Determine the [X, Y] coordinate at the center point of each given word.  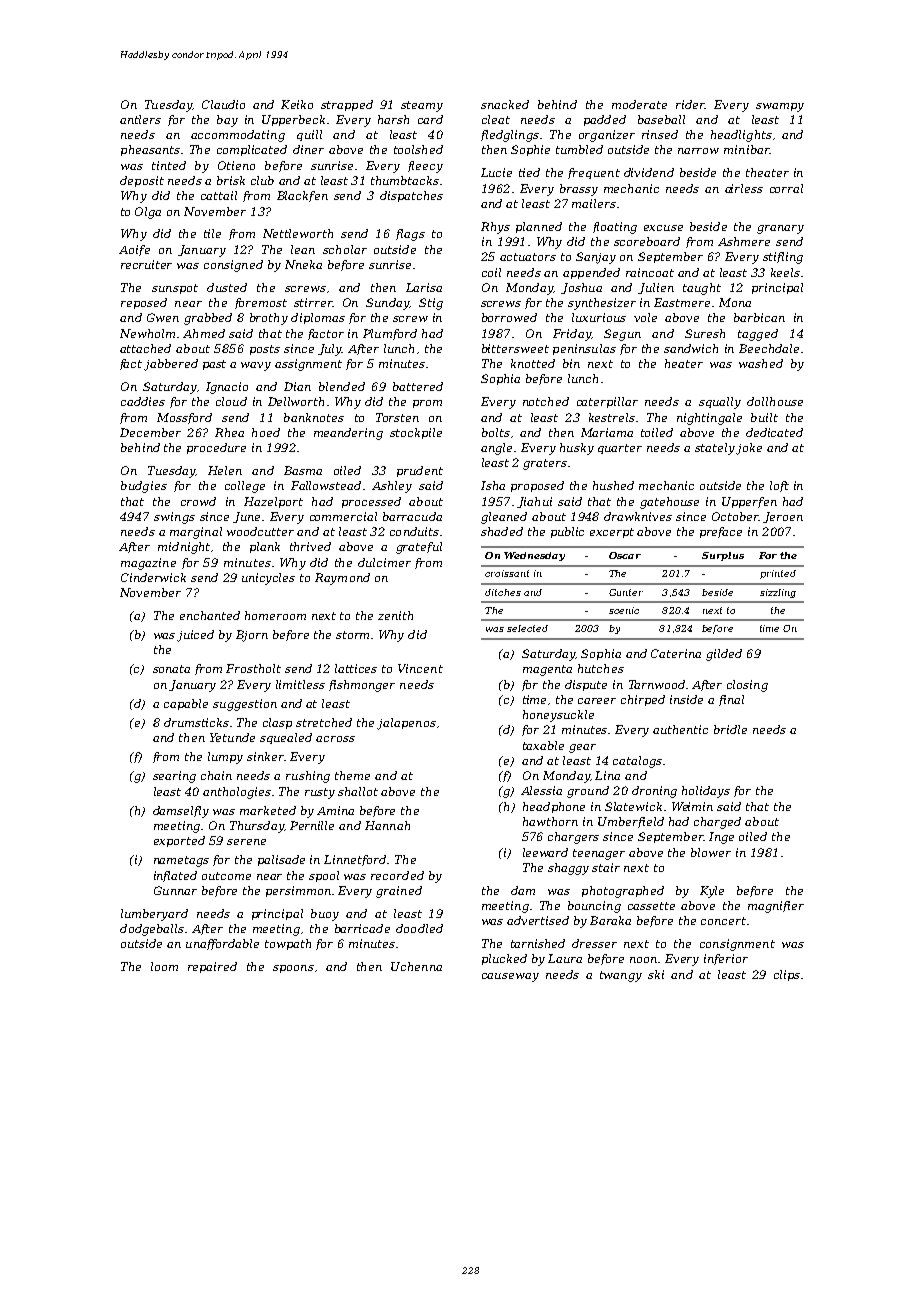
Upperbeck [293, 120]
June [246, 517]
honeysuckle [558, 716]
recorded [397, 875]
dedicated [774, 432]
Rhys [495, 228]
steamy [422, 106]
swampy [780, 107]
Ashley [392, 487]
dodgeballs [152, 930]
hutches [601, 668]
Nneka [303, 264]
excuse [663, 228]
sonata [171, 669]
